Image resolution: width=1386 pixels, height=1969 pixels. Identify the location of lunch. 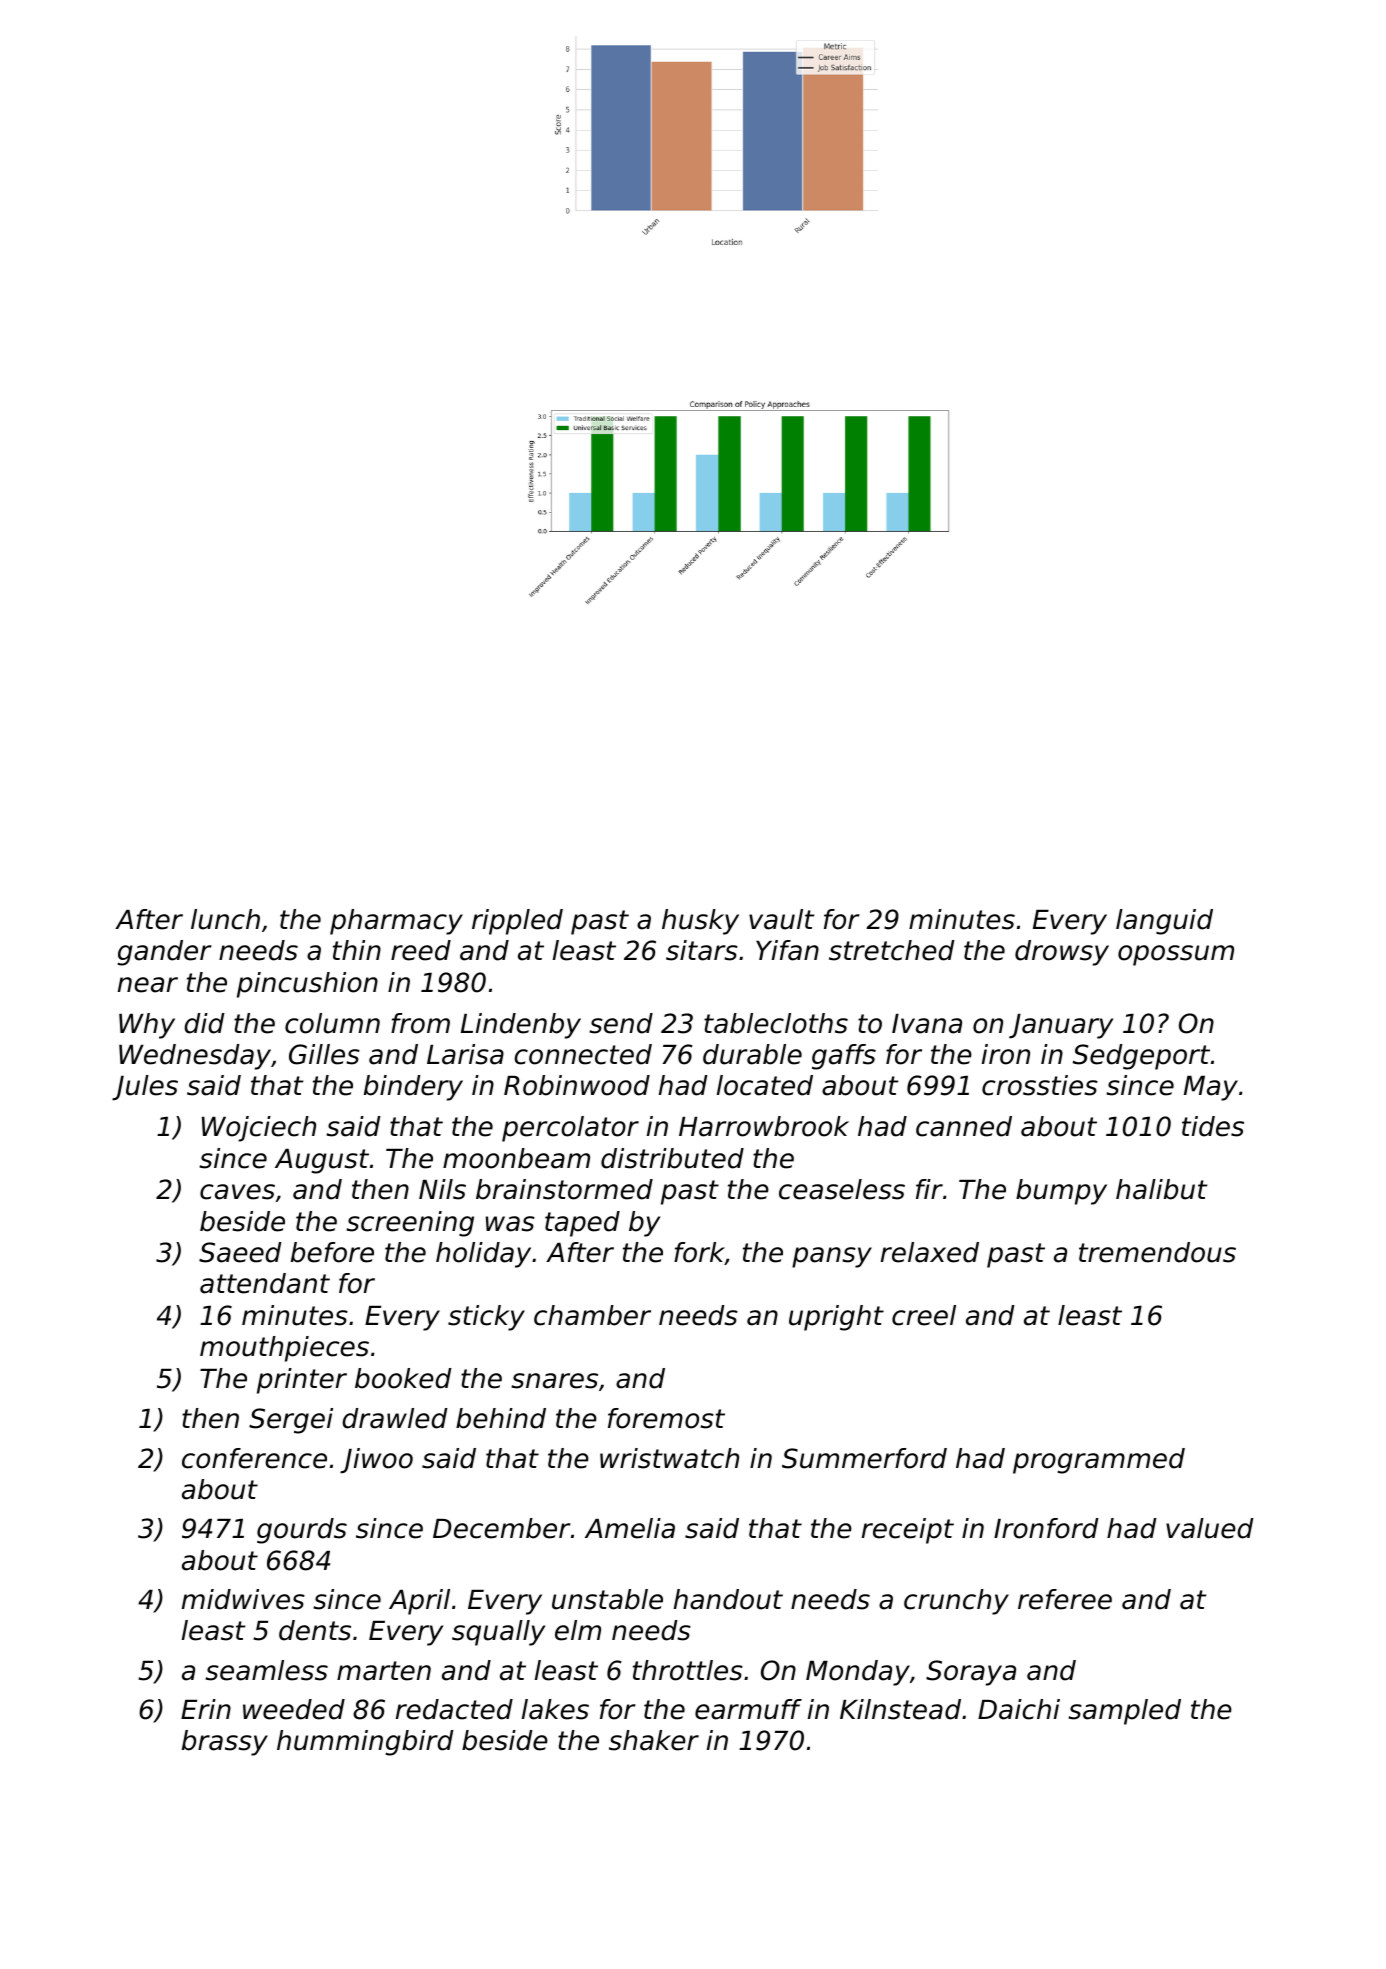
(225, 919).
